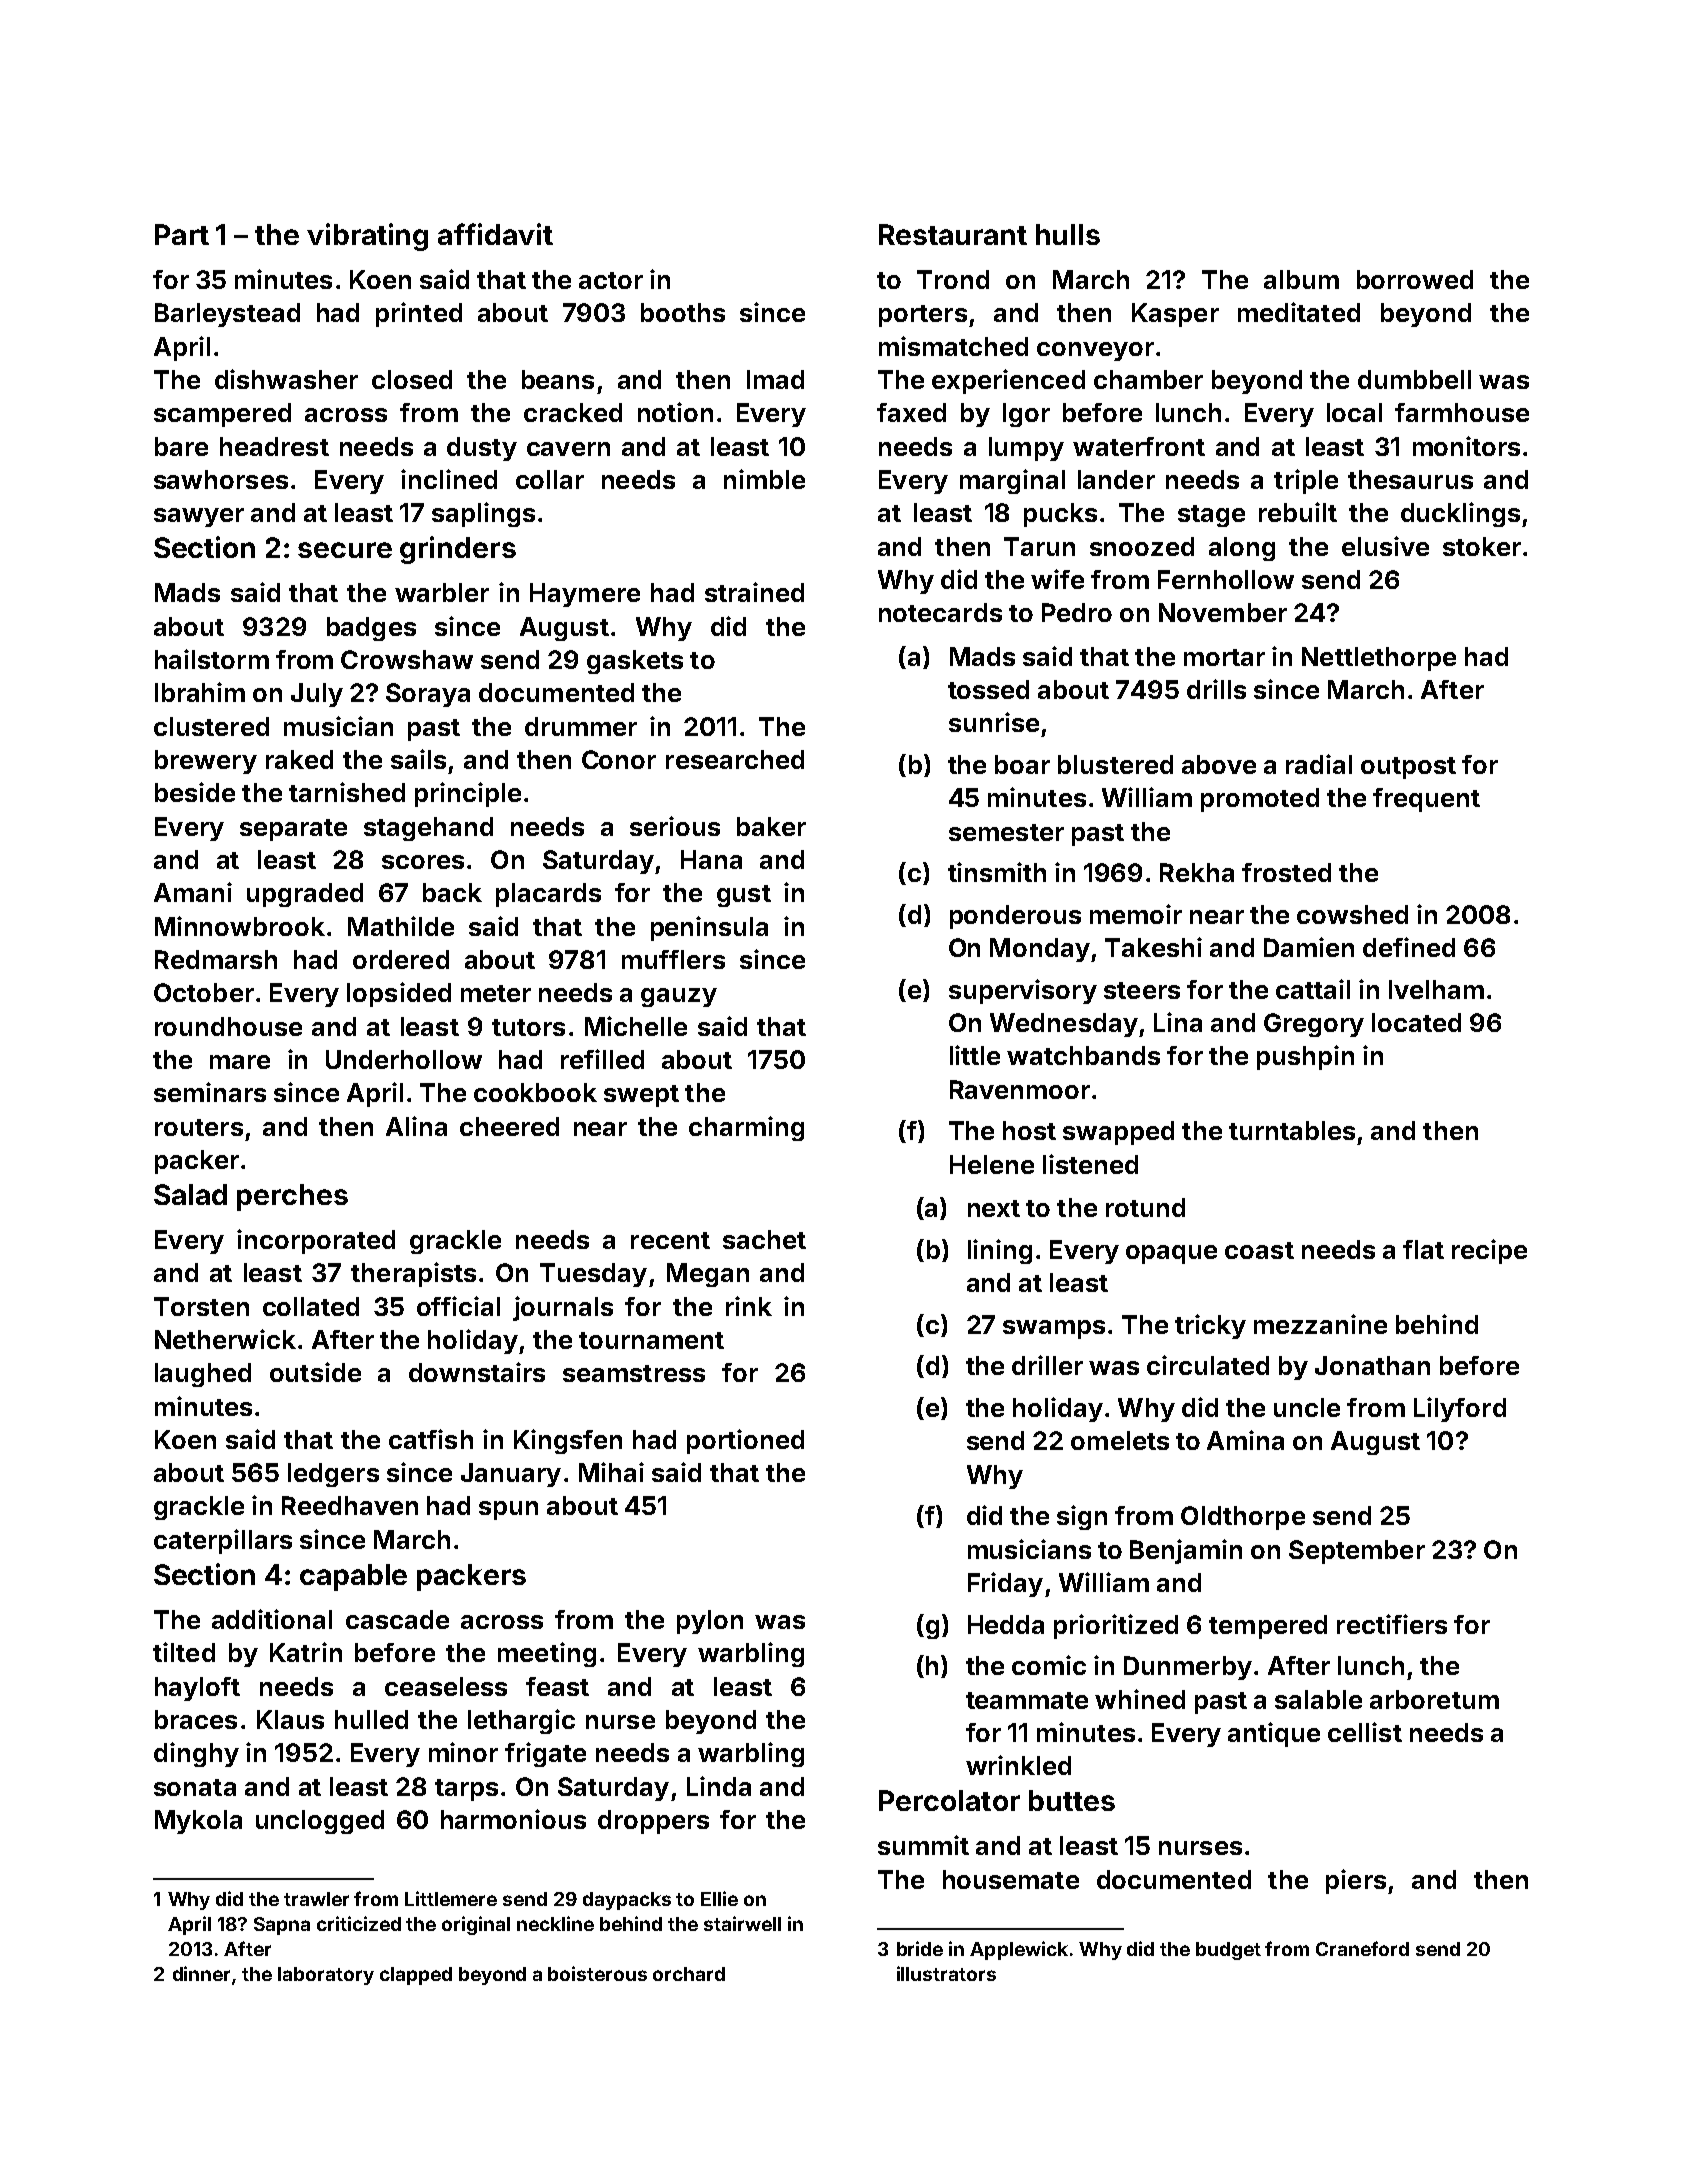 This screenshot has height=2178, width=1683. What do you see at coordinates (1299, 312) in the screenshot?
I see `meditated` at bounding box center [1299, 312].
